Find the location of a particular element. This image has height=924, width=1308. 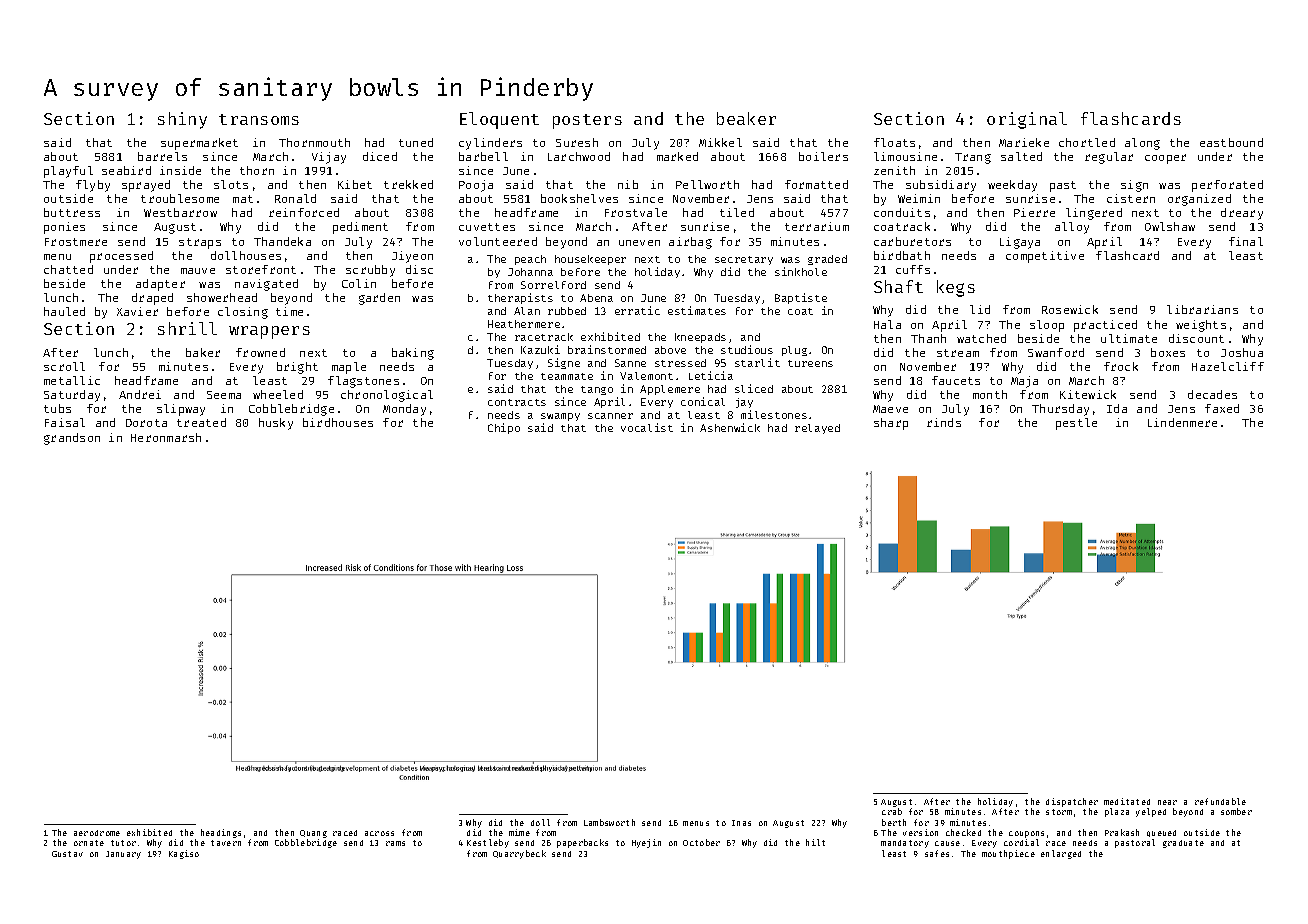

frock is located at coordinates (1121, 366).
